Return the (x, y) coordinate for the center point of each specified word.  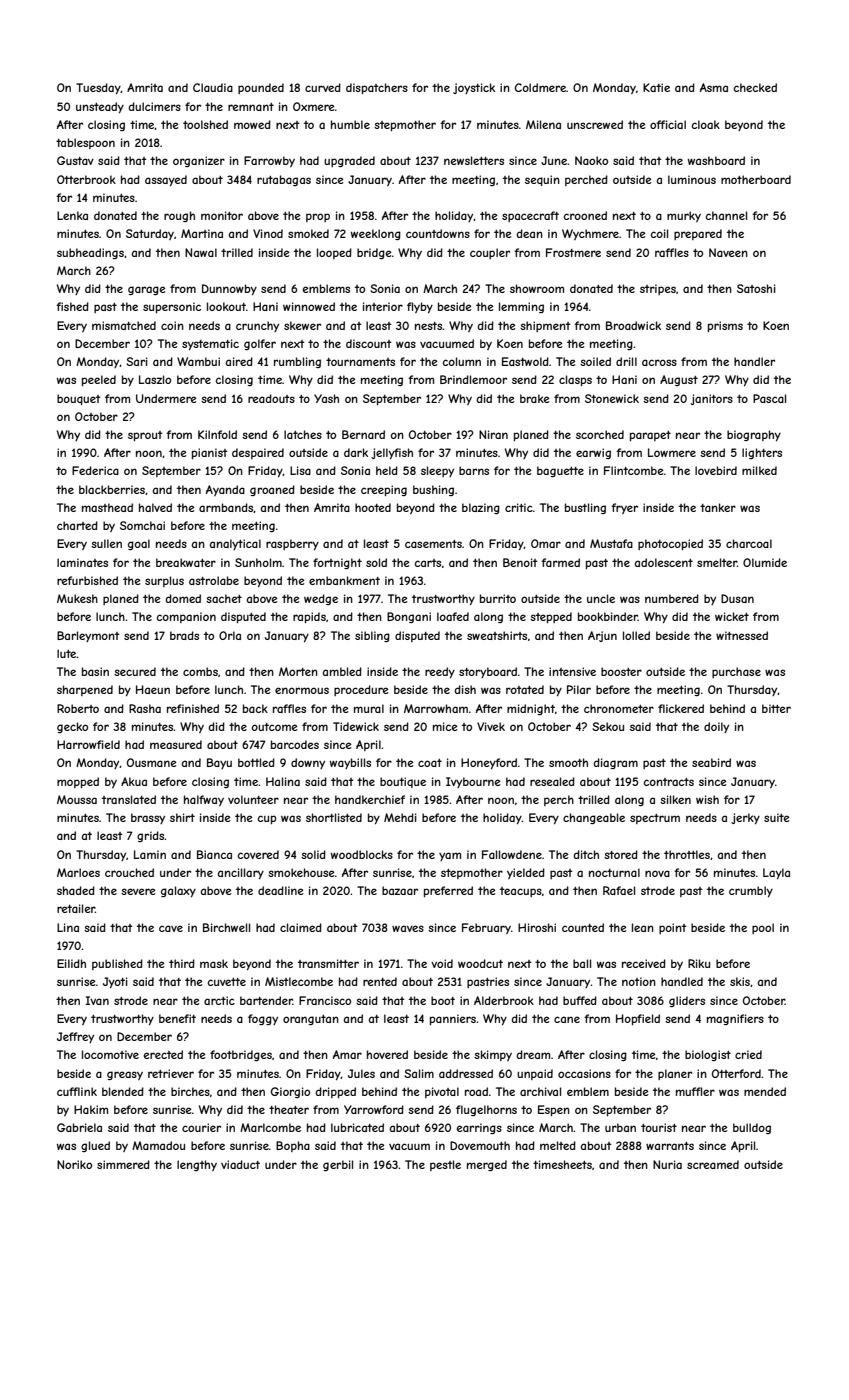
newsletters (474, 160)
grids (151, 836)
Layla (776, 873)
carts (427, 563)
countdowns (438, 233)
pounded (261, 88)
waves (408, 928)
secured (135, 671)
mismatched (124, 325)
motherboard (756, 179)
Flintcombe (634, 470)
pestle (445, 1165)
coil (659, 233)
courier (201, 1127)
